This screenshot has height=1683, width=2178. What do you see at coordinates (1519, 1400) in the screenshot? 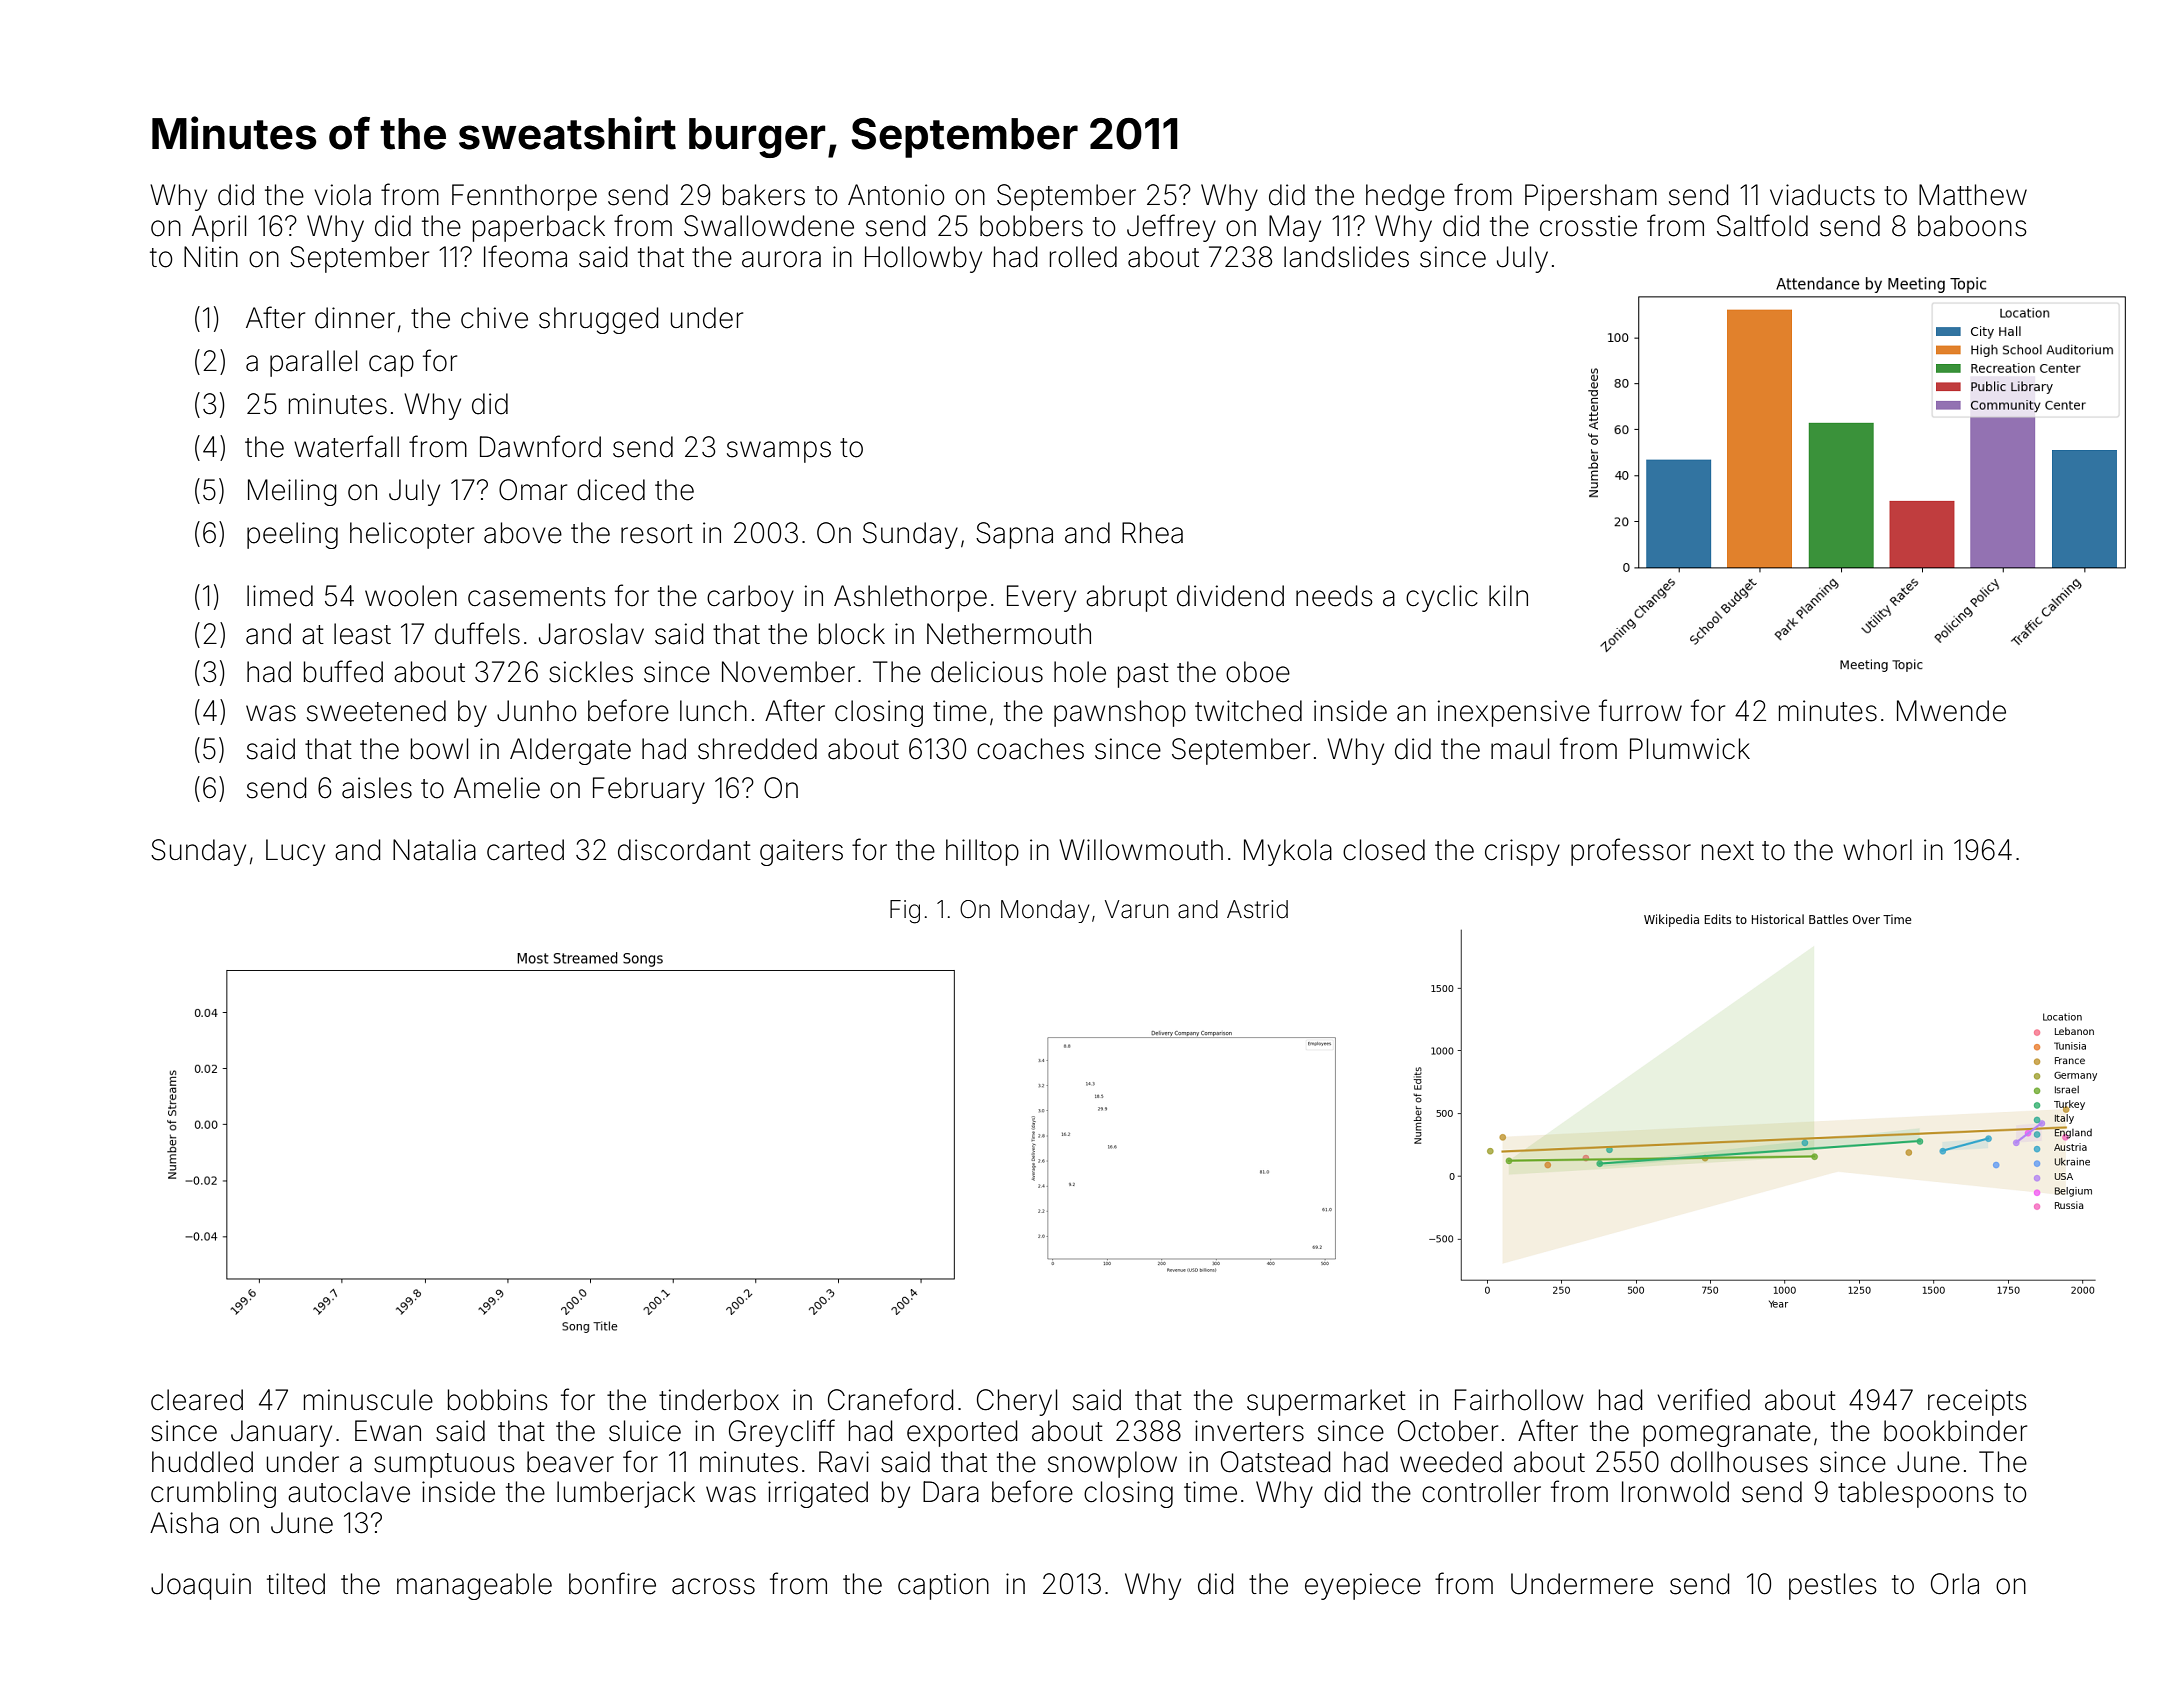
I see `Fairhollow` at bounding box center [1519, 1400].
